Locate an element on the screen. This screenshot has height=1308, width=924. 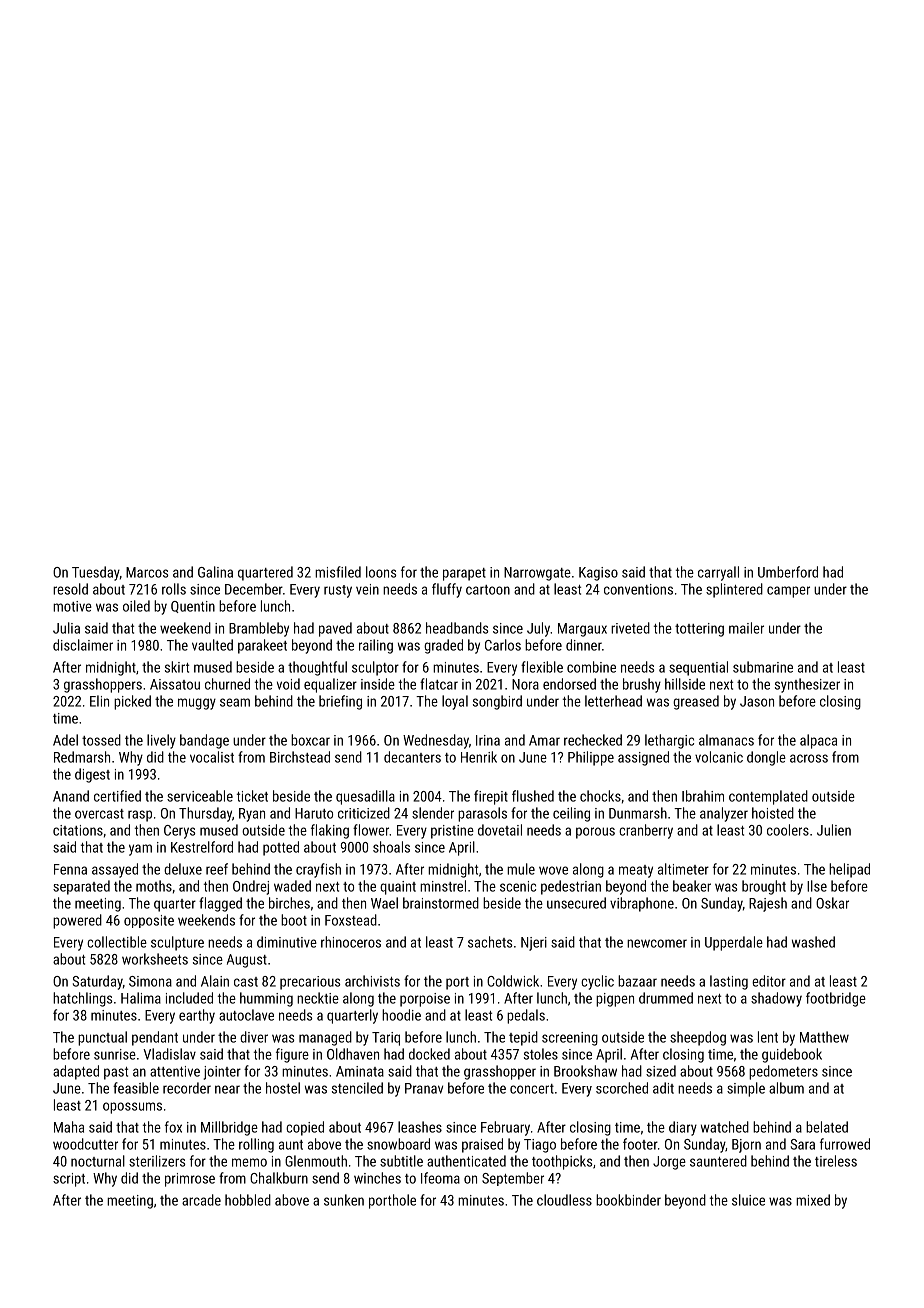
September is located at coordinates (513, 1179).
